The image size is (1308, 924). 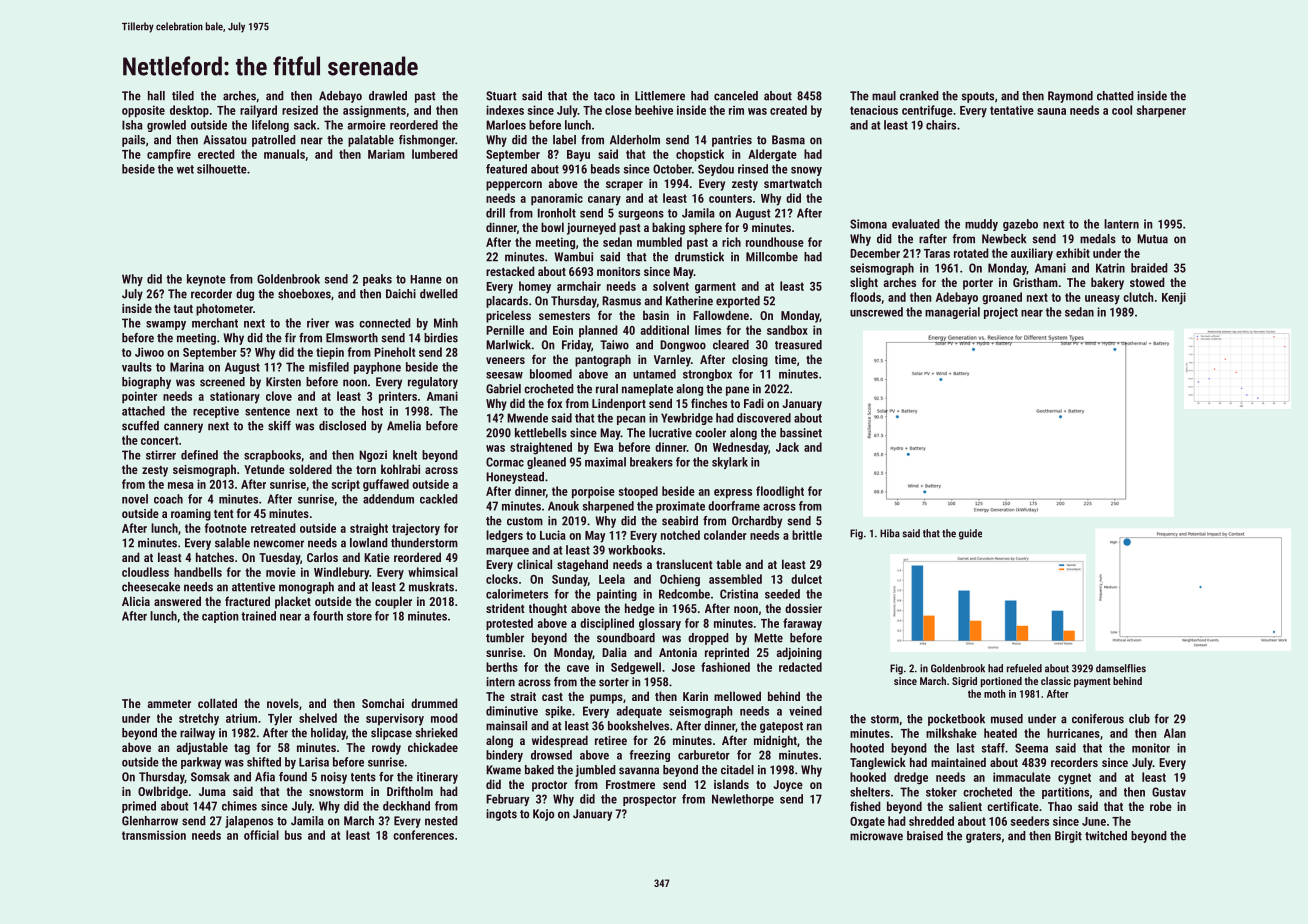 What do you see at coordinates (198, 572) in the screenshot?
I see `handbells` at bounding box center [198, 572].
